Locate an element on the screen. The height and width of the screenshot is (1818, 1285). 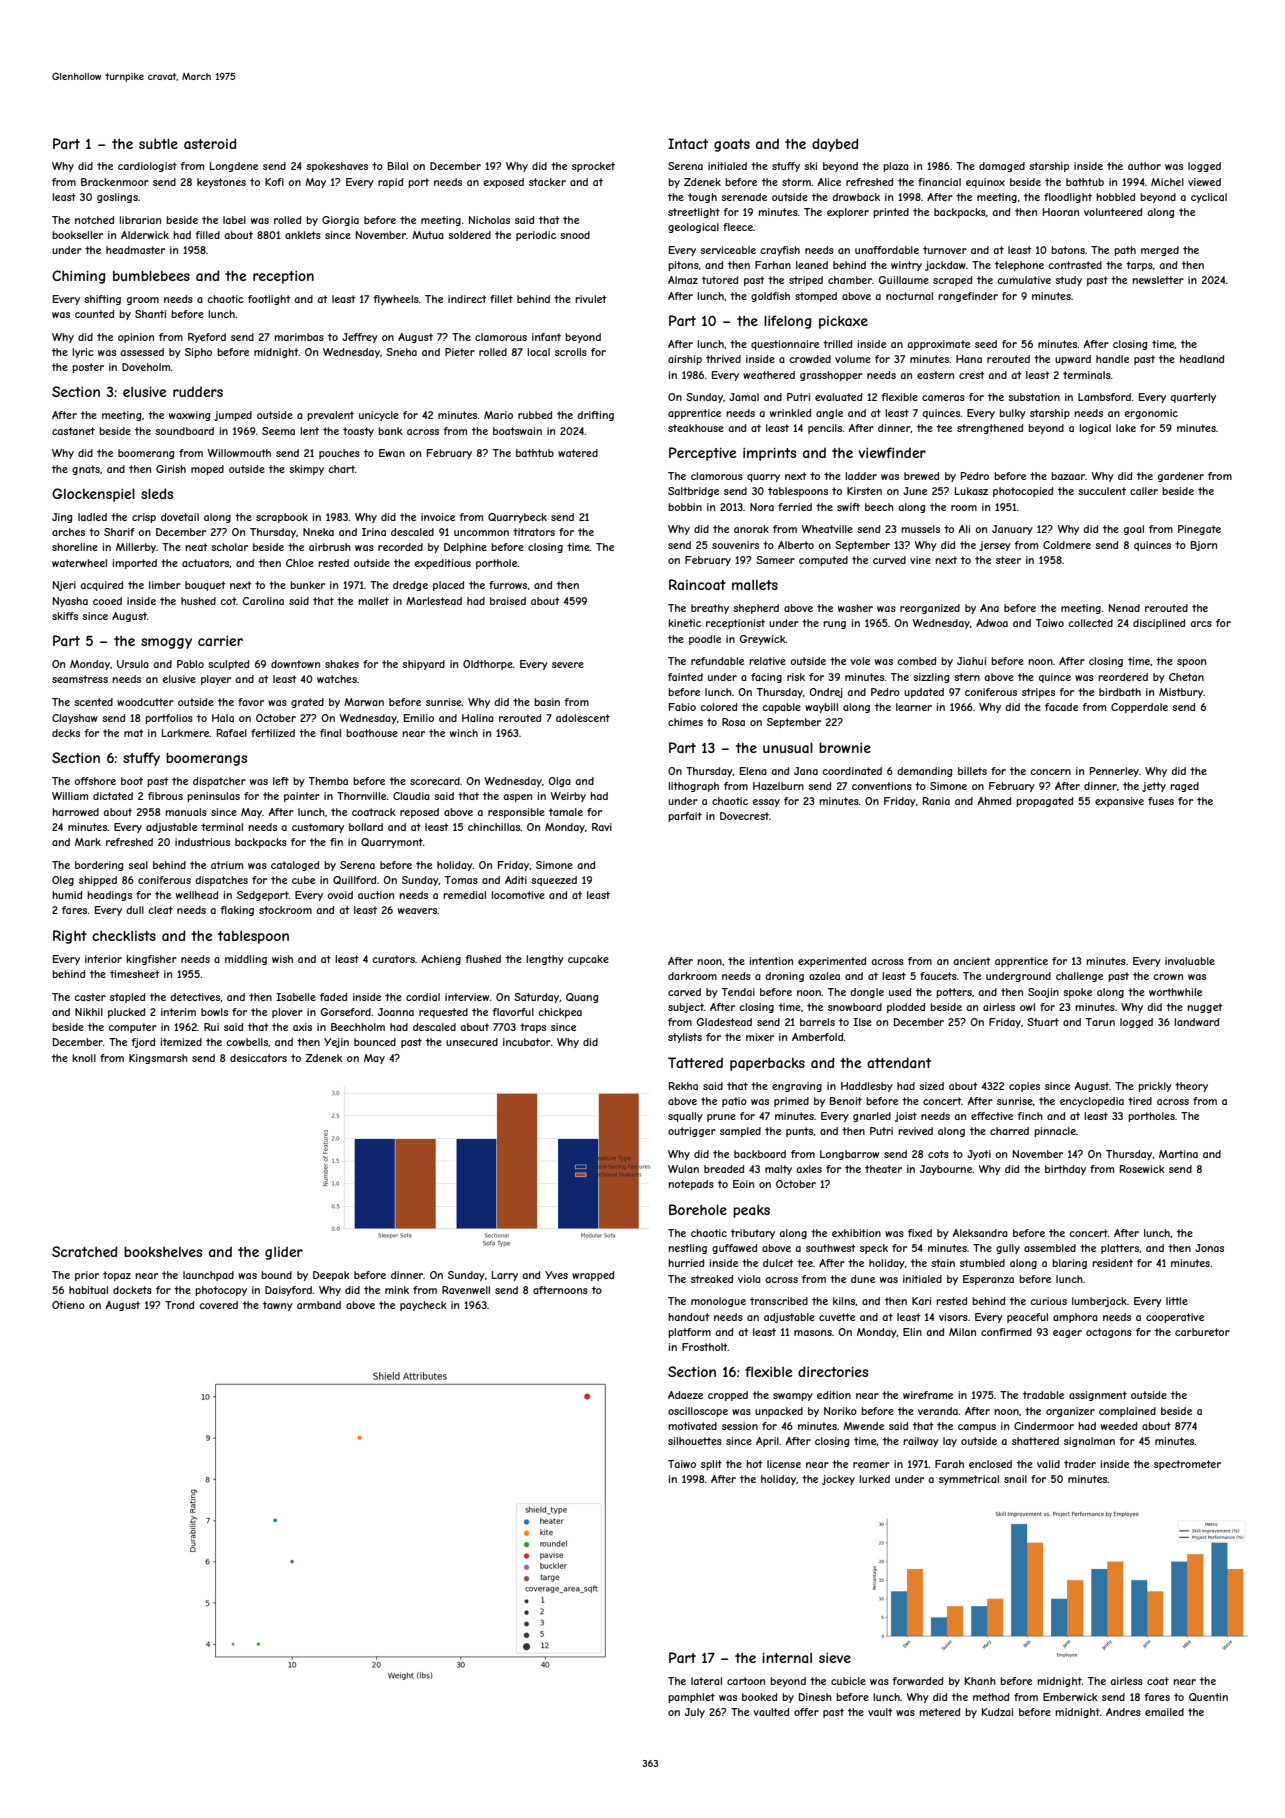
streetlight is located at coordinates (694, 213).
